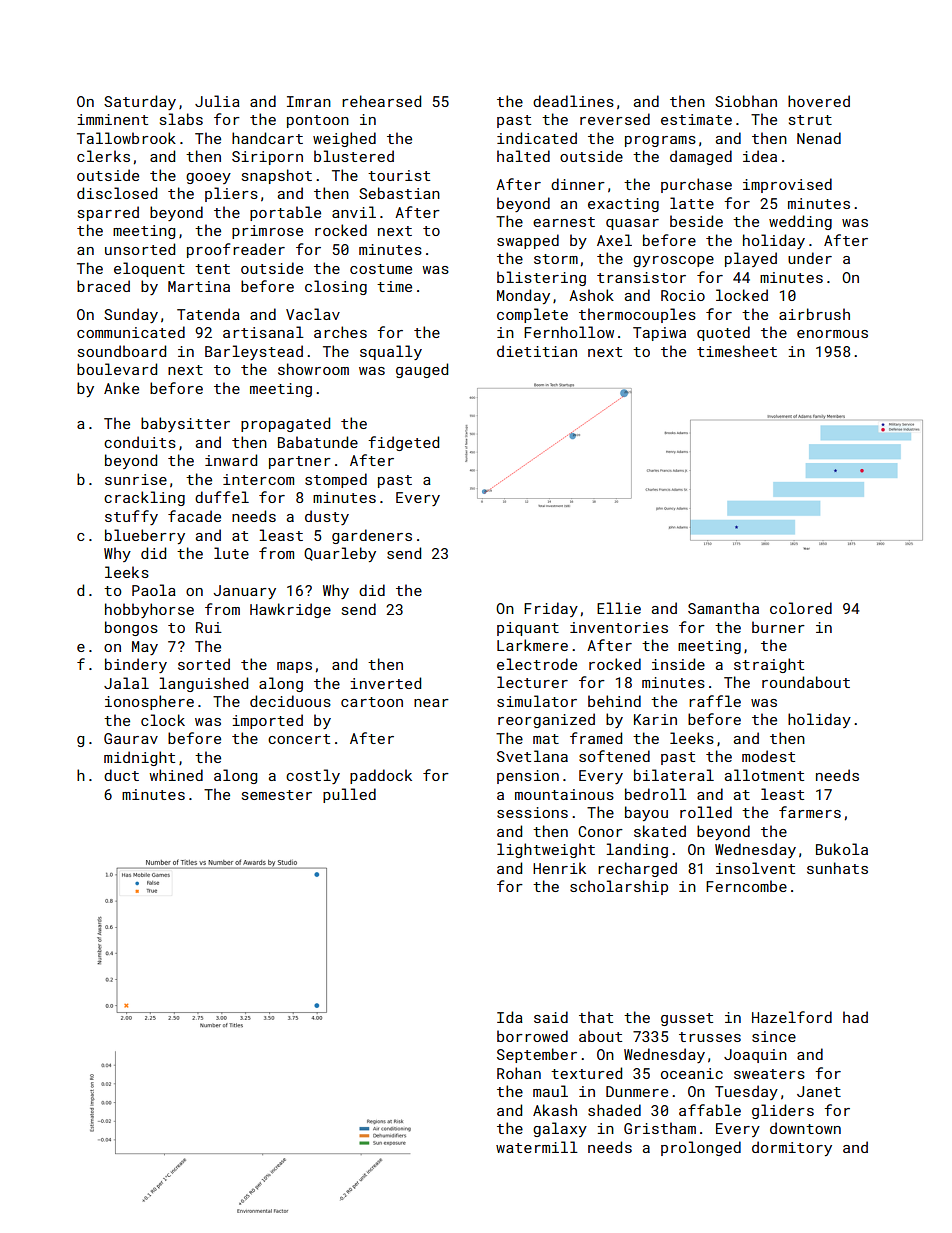 The image size is (952, 1233). Describe the element at coordinates (349, 795) in the document. I see `pulled` at that location.
